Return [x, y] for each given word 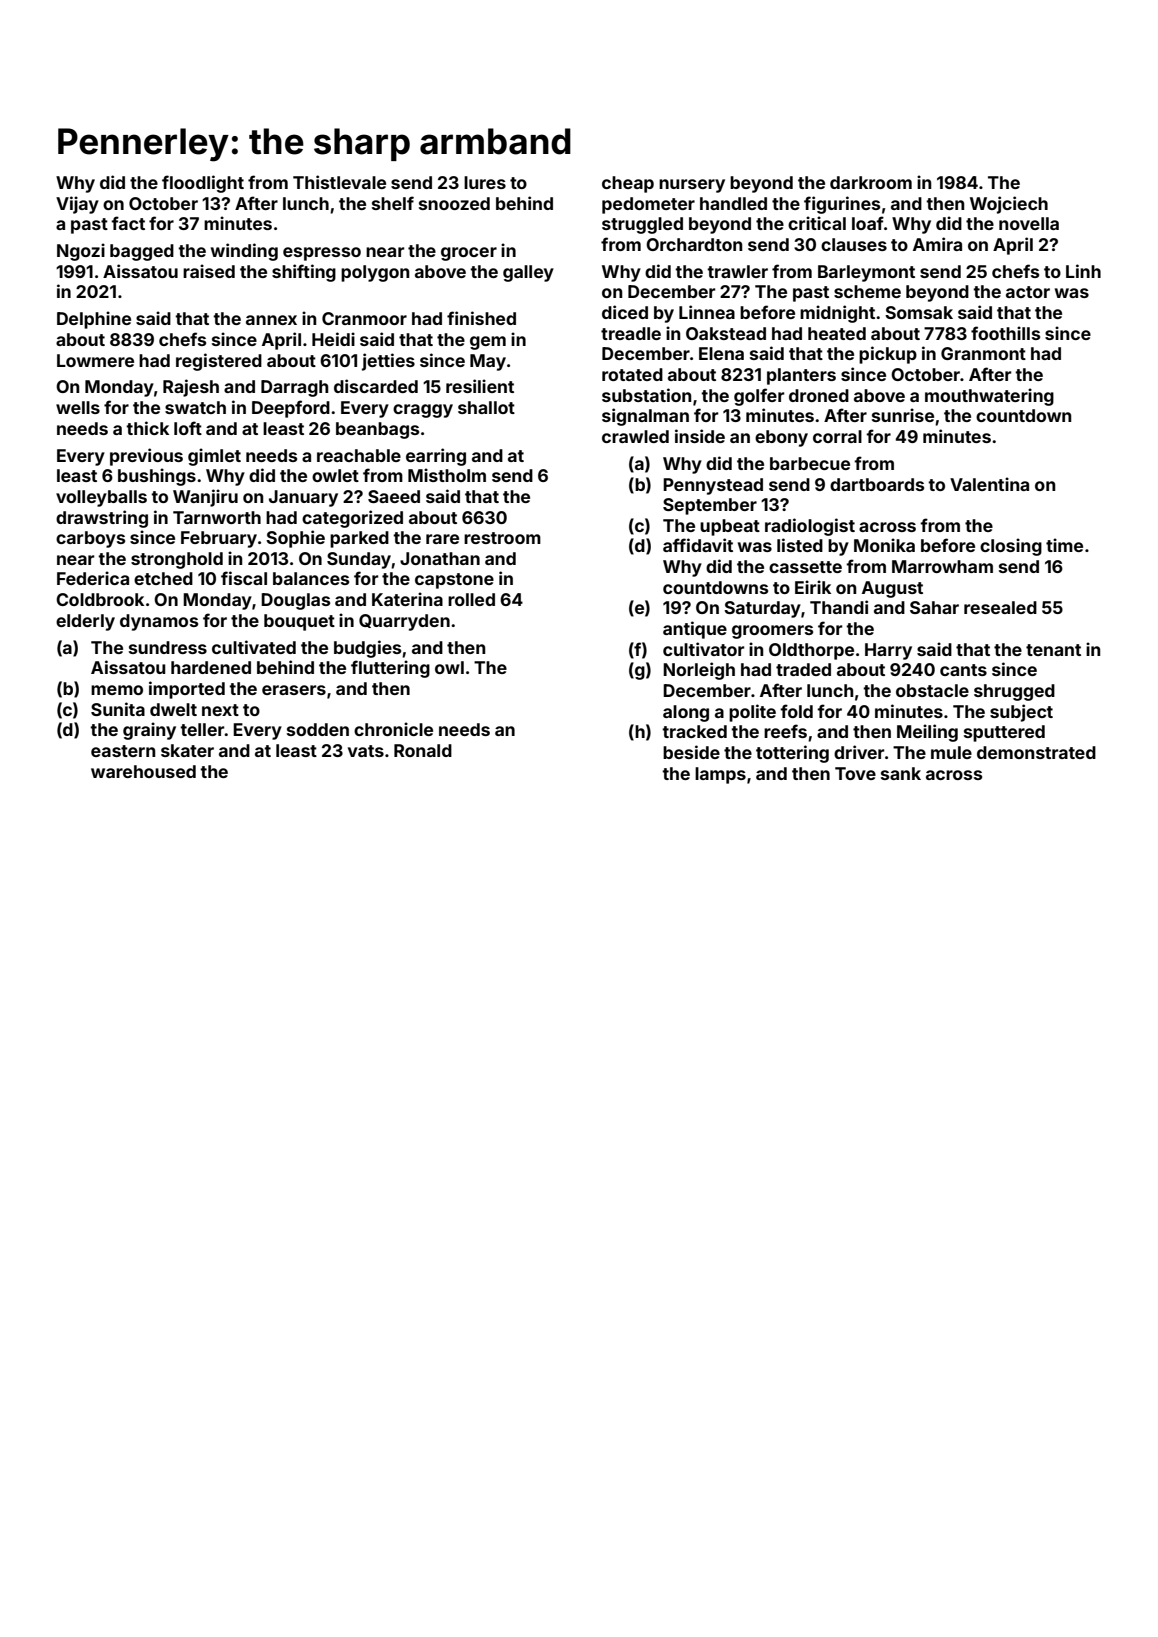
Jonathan [440, 558]
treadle [631, 333]
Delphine [94, 320]
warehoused [143, 771]
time [1064, 545]
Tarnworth [217, 517]
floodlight [203, 184]
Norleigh [699, 671]
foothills [1005, 333]
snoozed [454, 203]
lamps [720, 775]
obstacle [932, 690]
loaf [868, 223]
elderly [85, 622]
